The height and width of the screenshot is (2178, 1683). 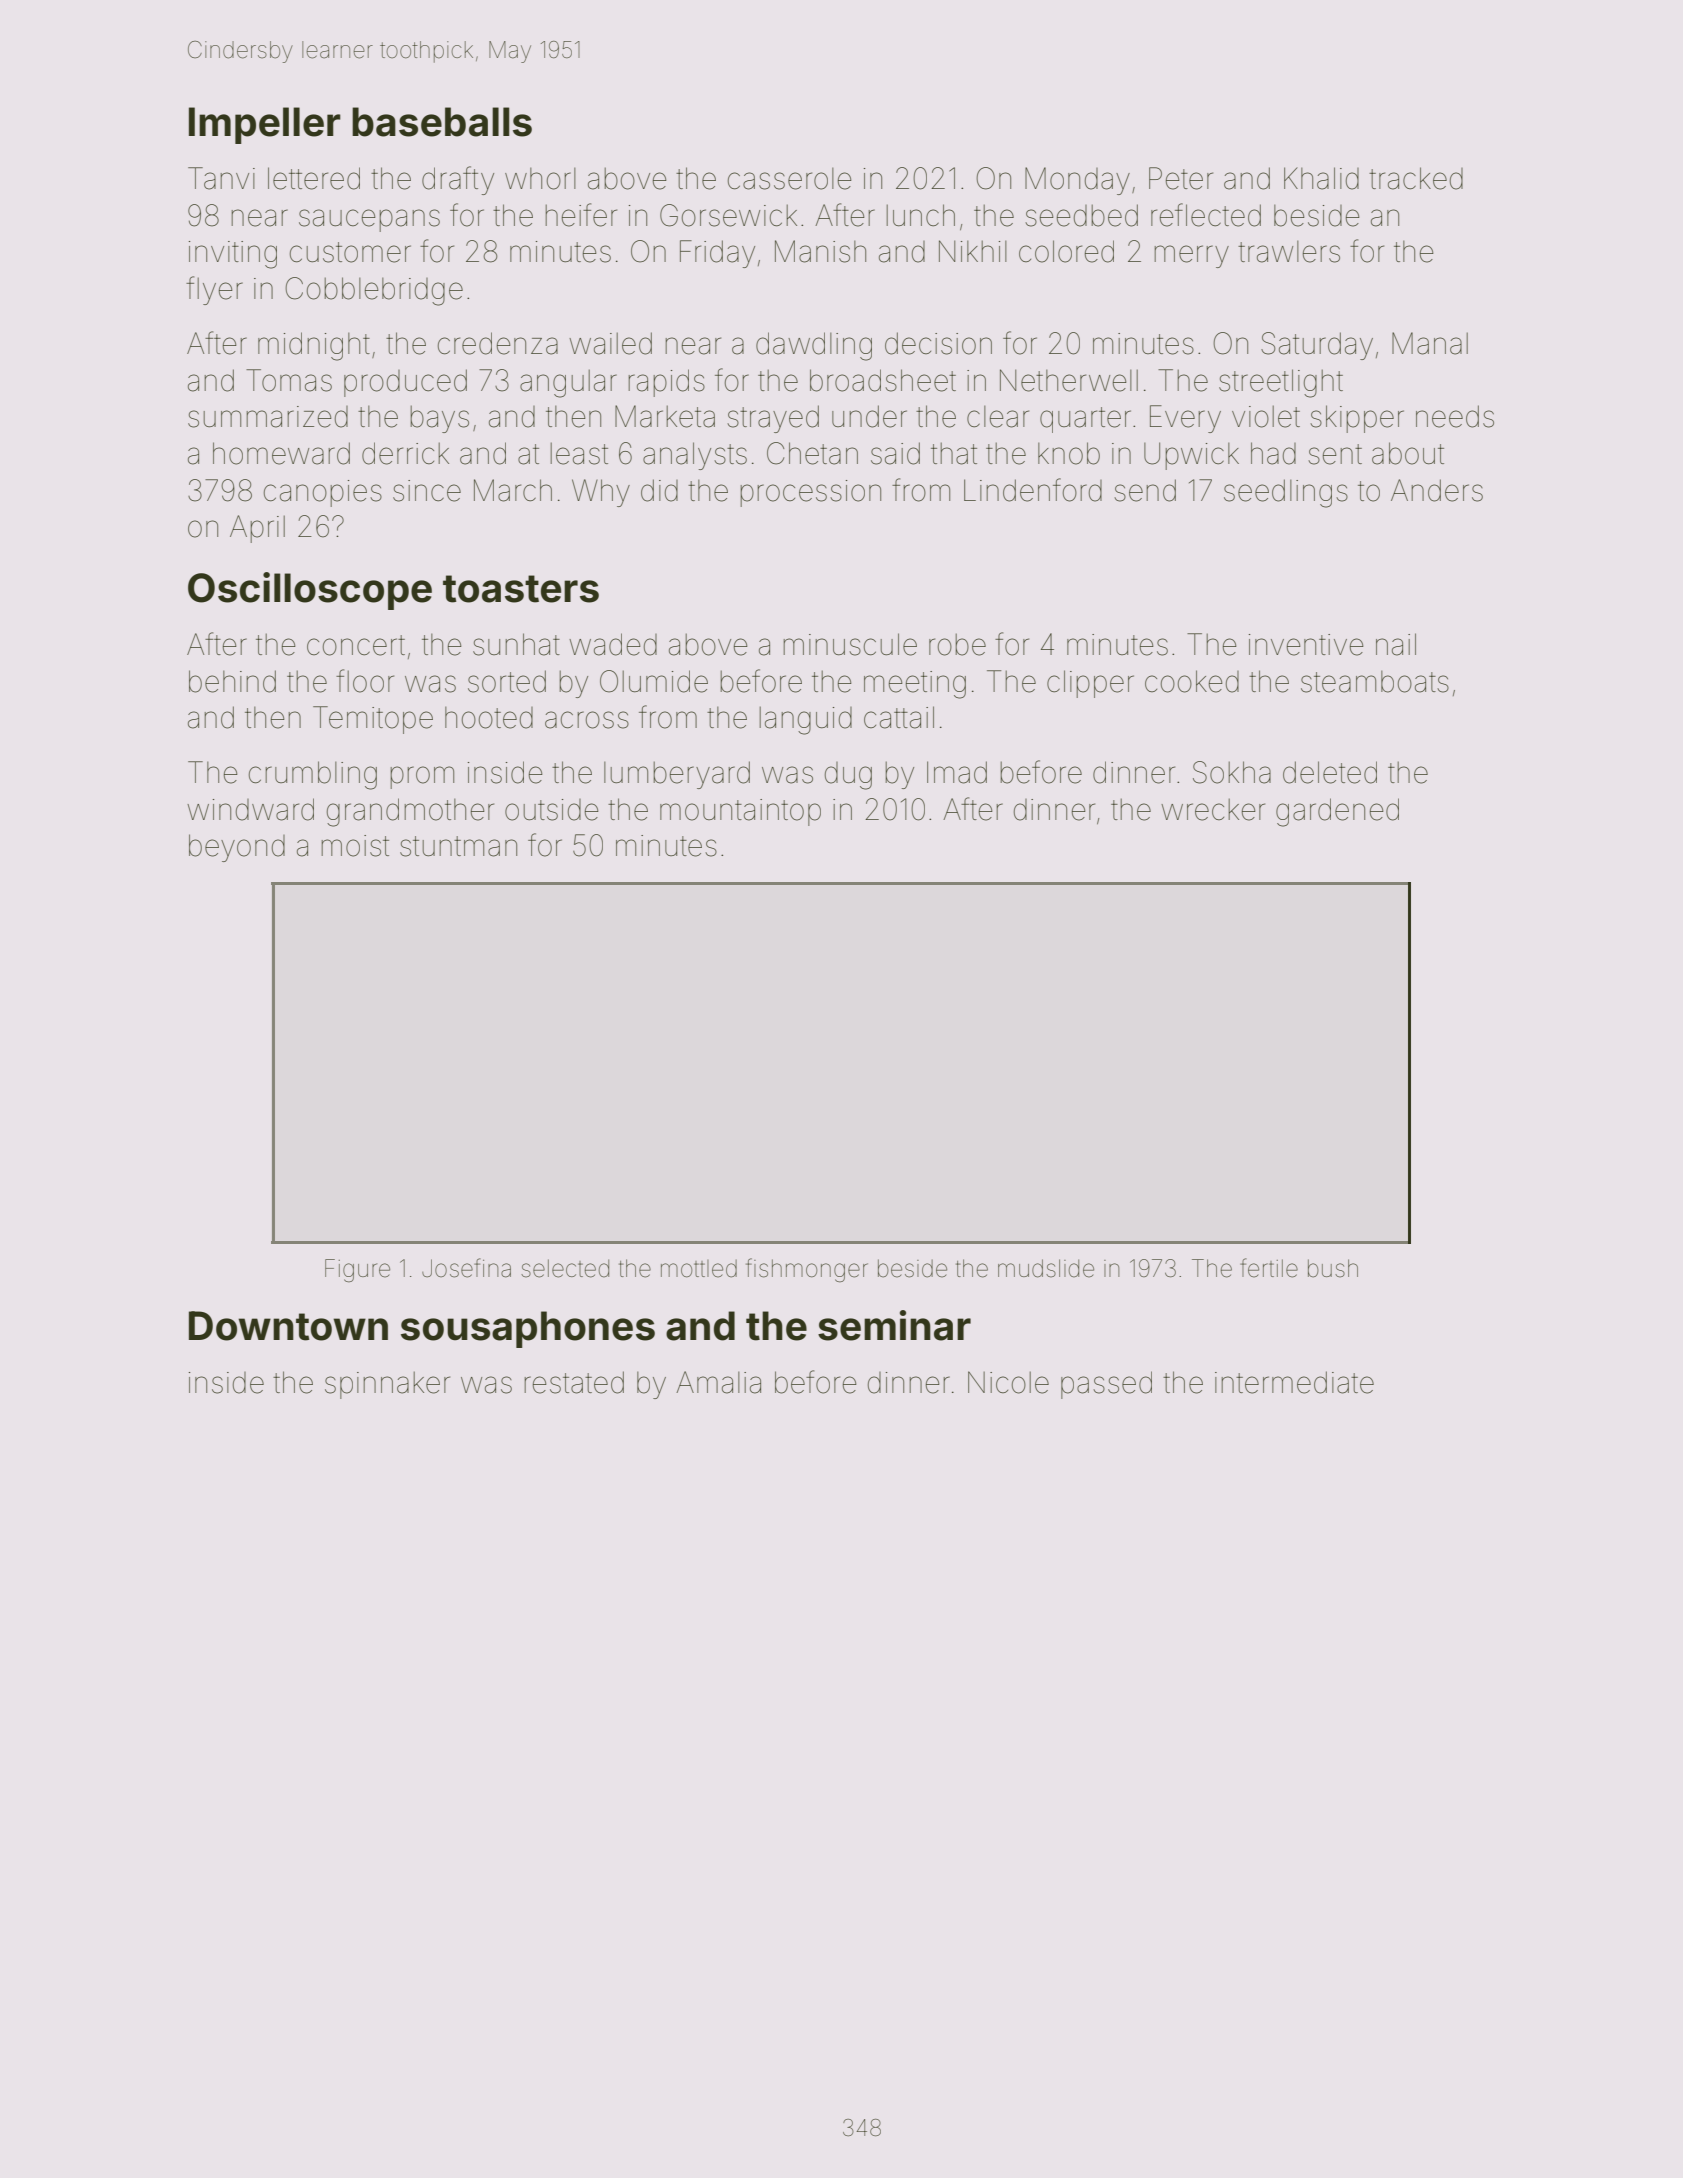 What do you see at coordinates (313, 775) in the screenshot?
I see `crumbling` at bounding box center [313, 775].
